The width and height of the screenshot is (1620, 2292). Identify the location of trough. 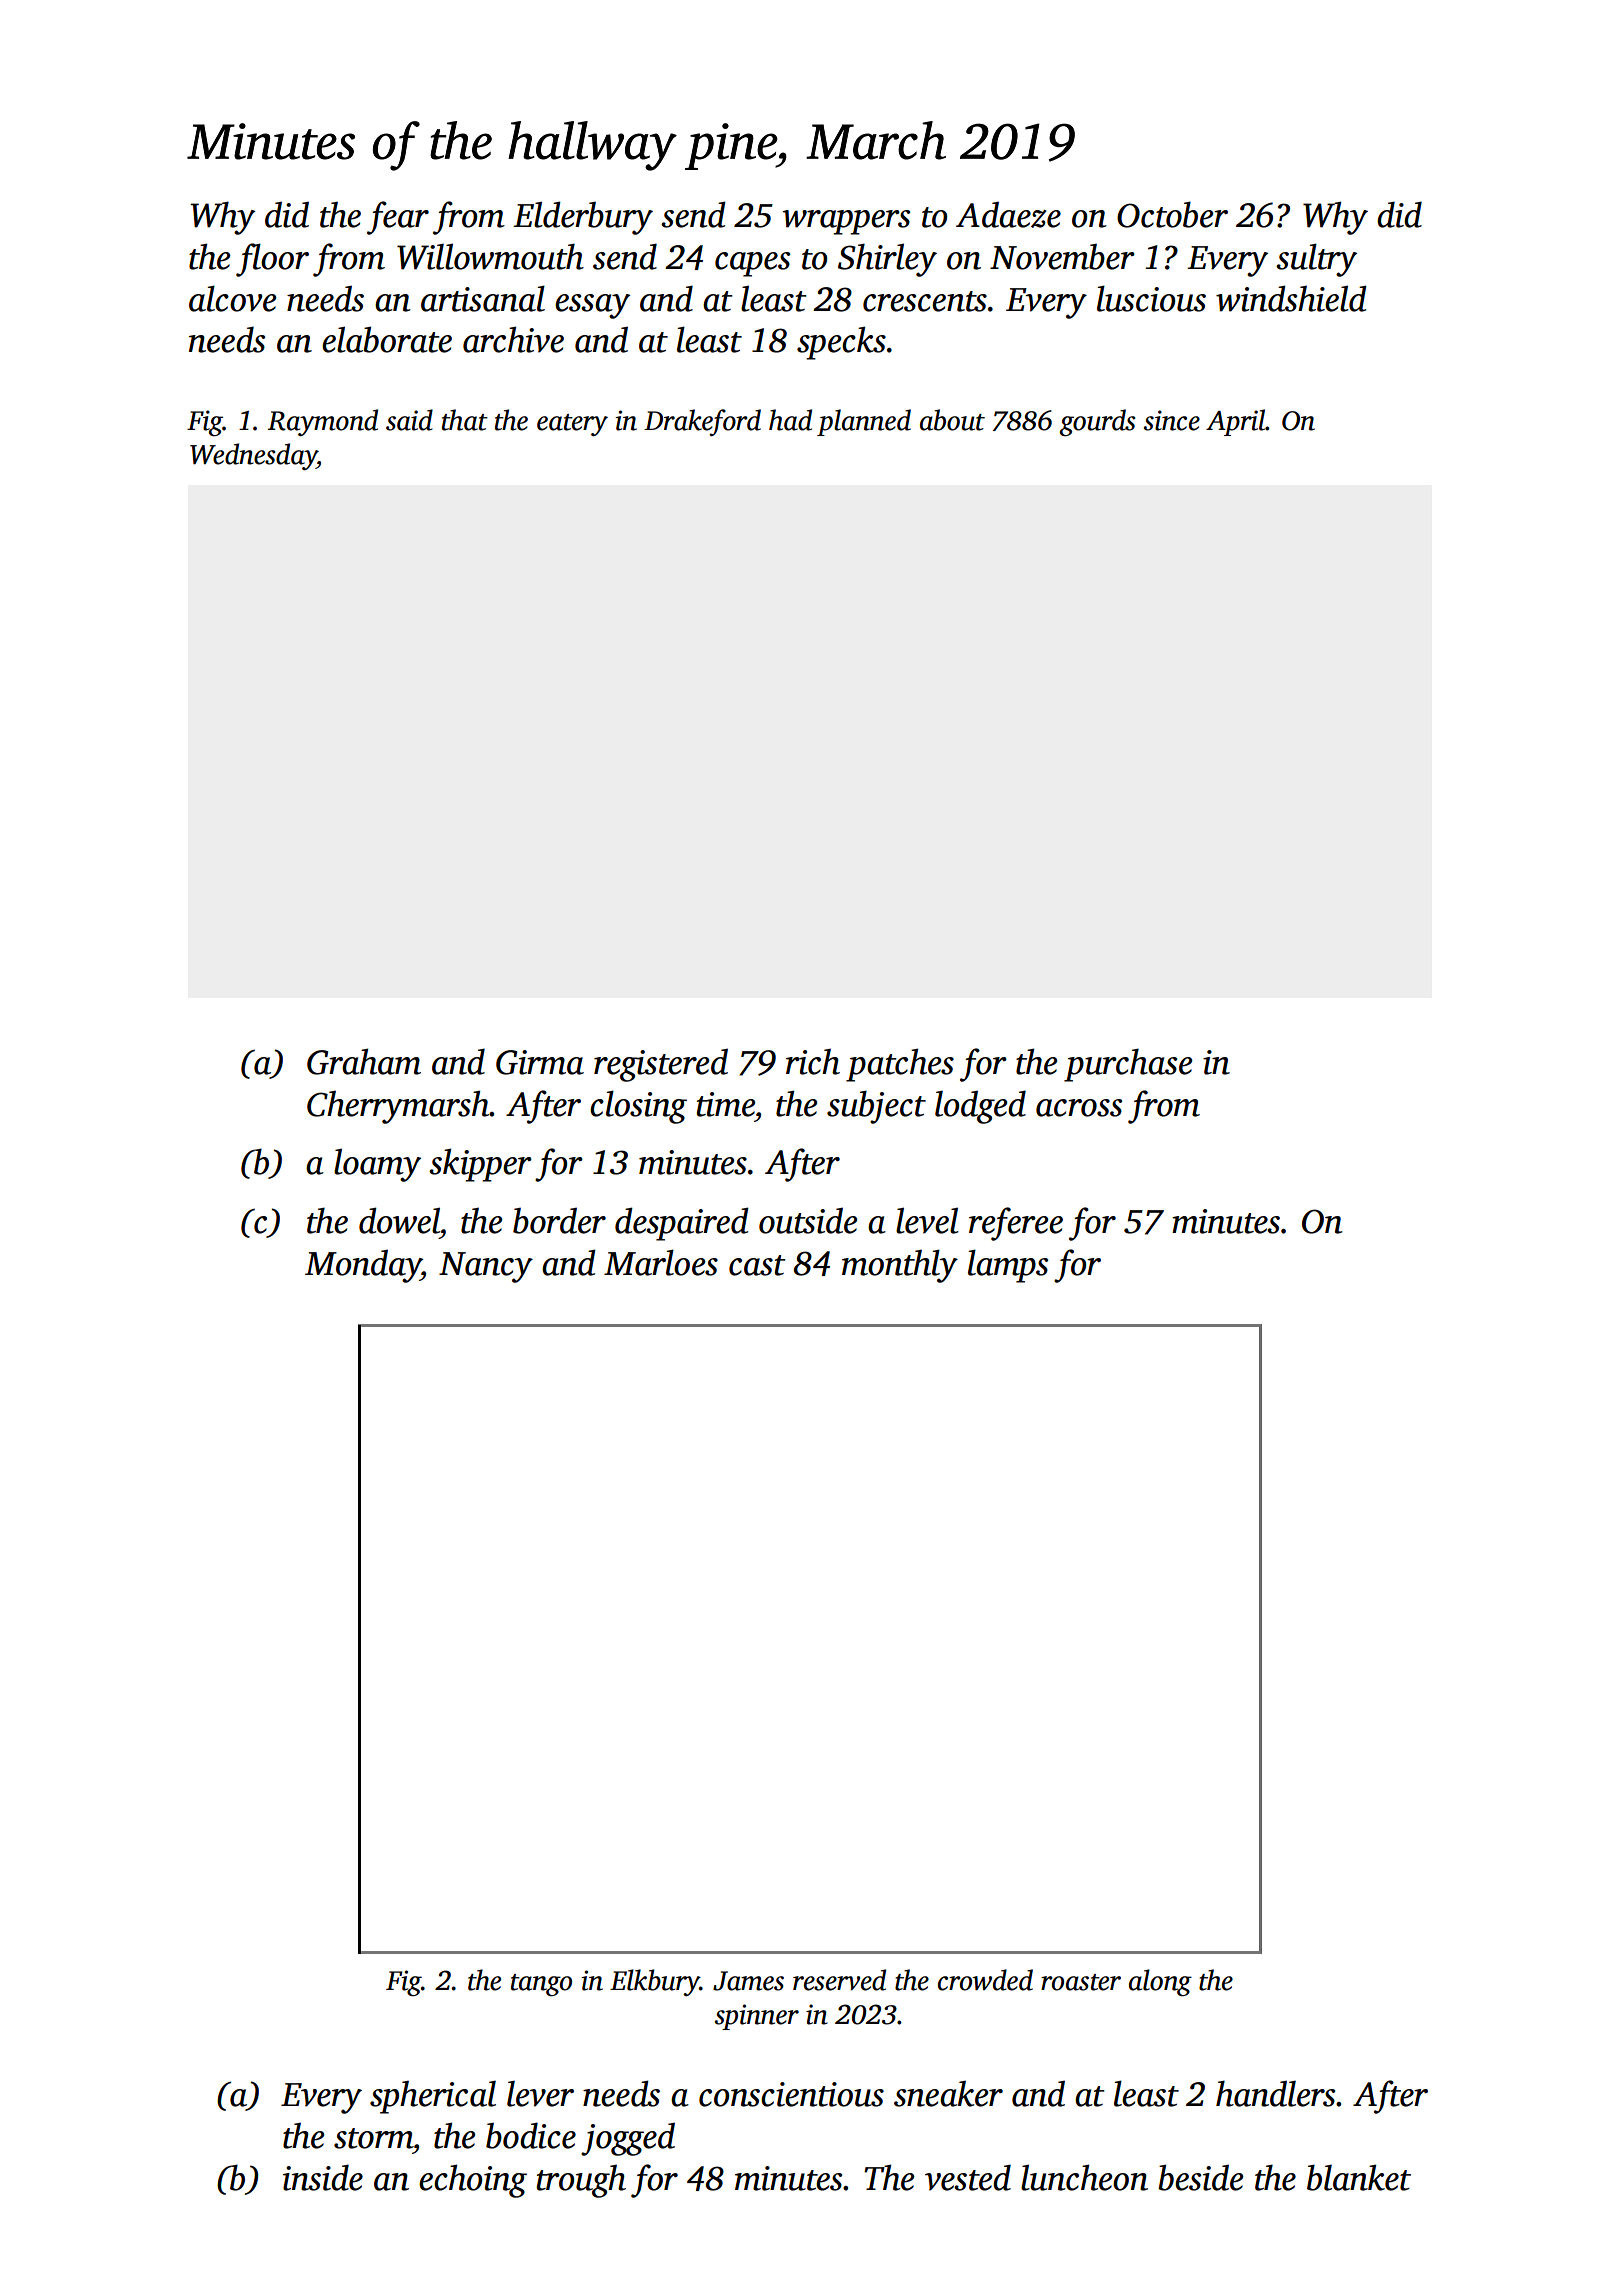
(581, 2181).
